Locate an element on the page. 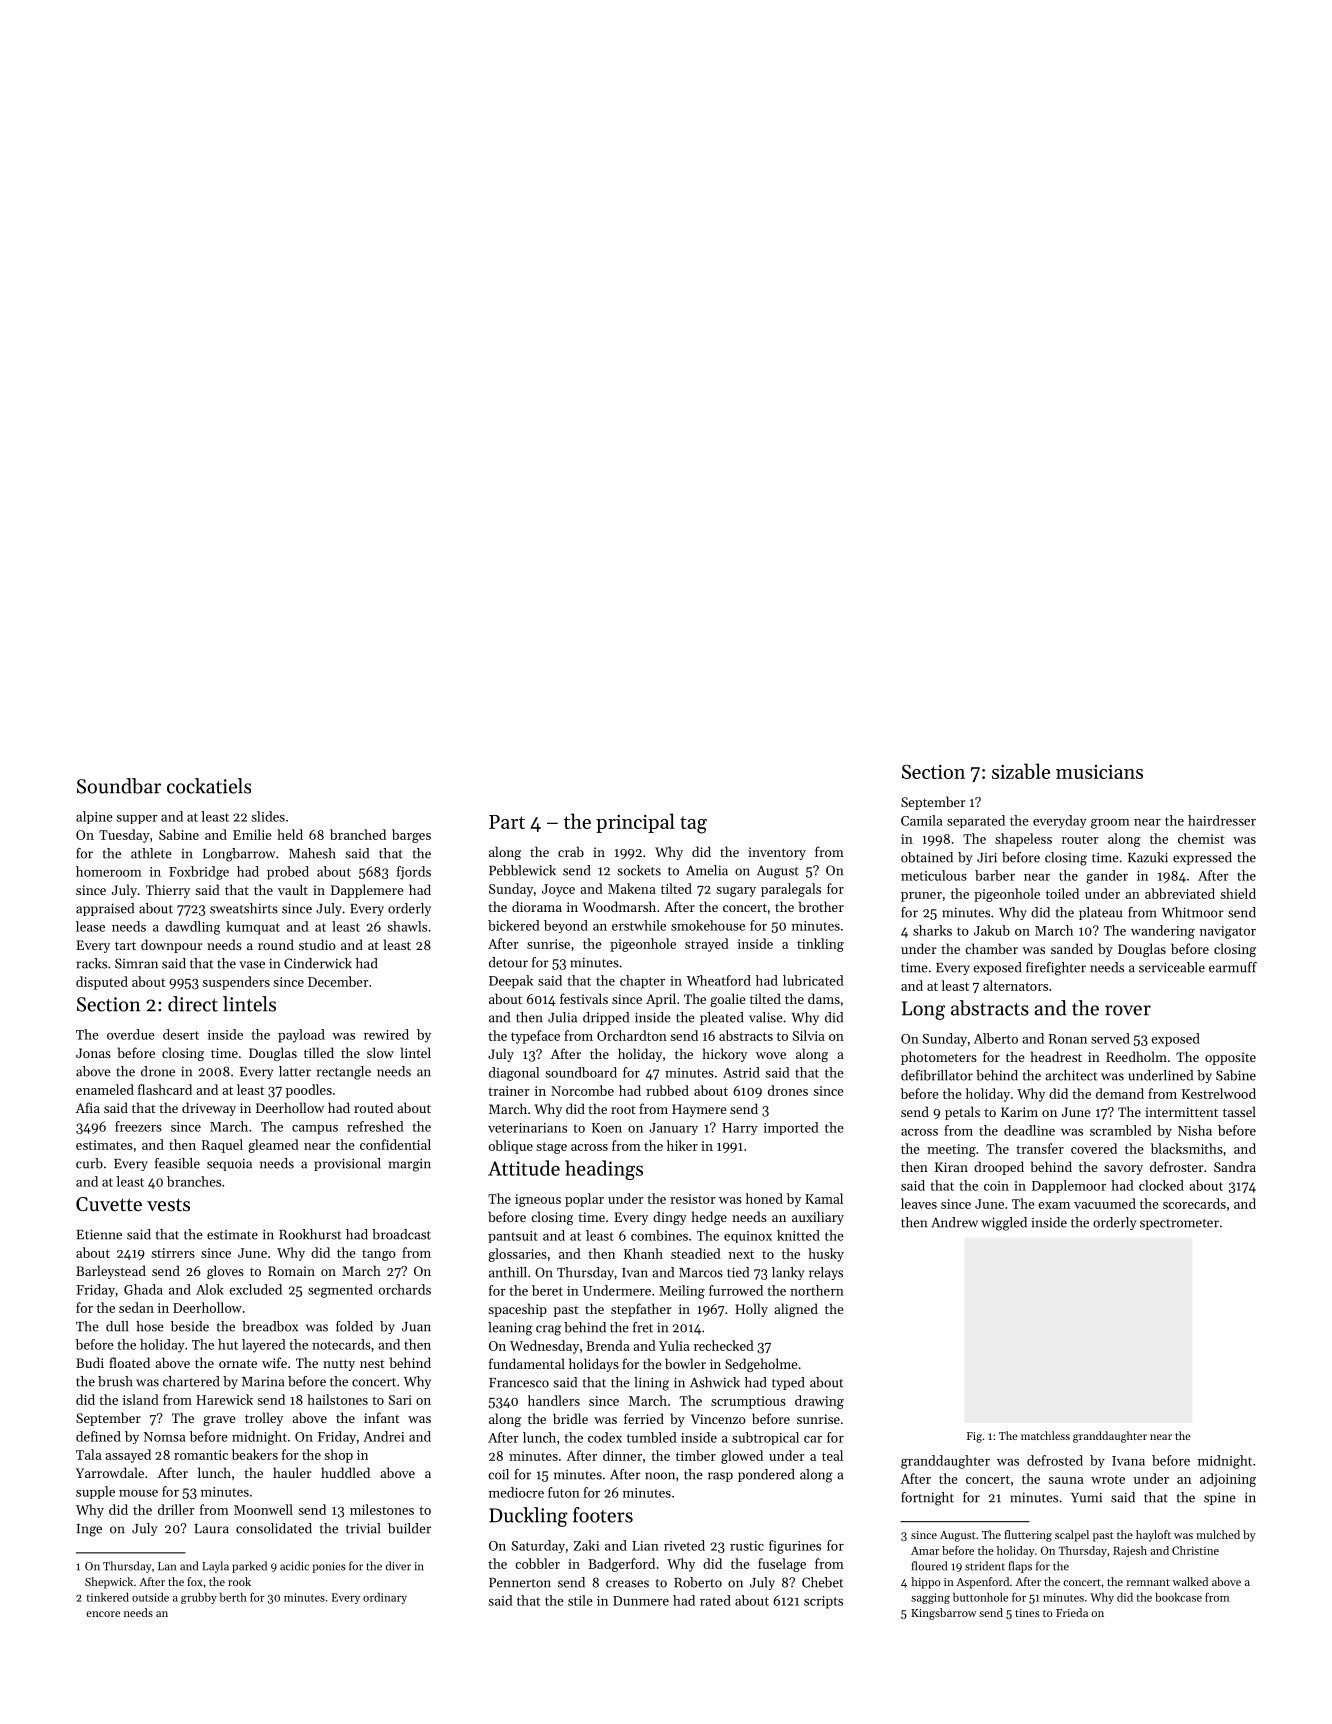 This page has height=1724, width=1332. curb is located at coordinates (89, 1163).
